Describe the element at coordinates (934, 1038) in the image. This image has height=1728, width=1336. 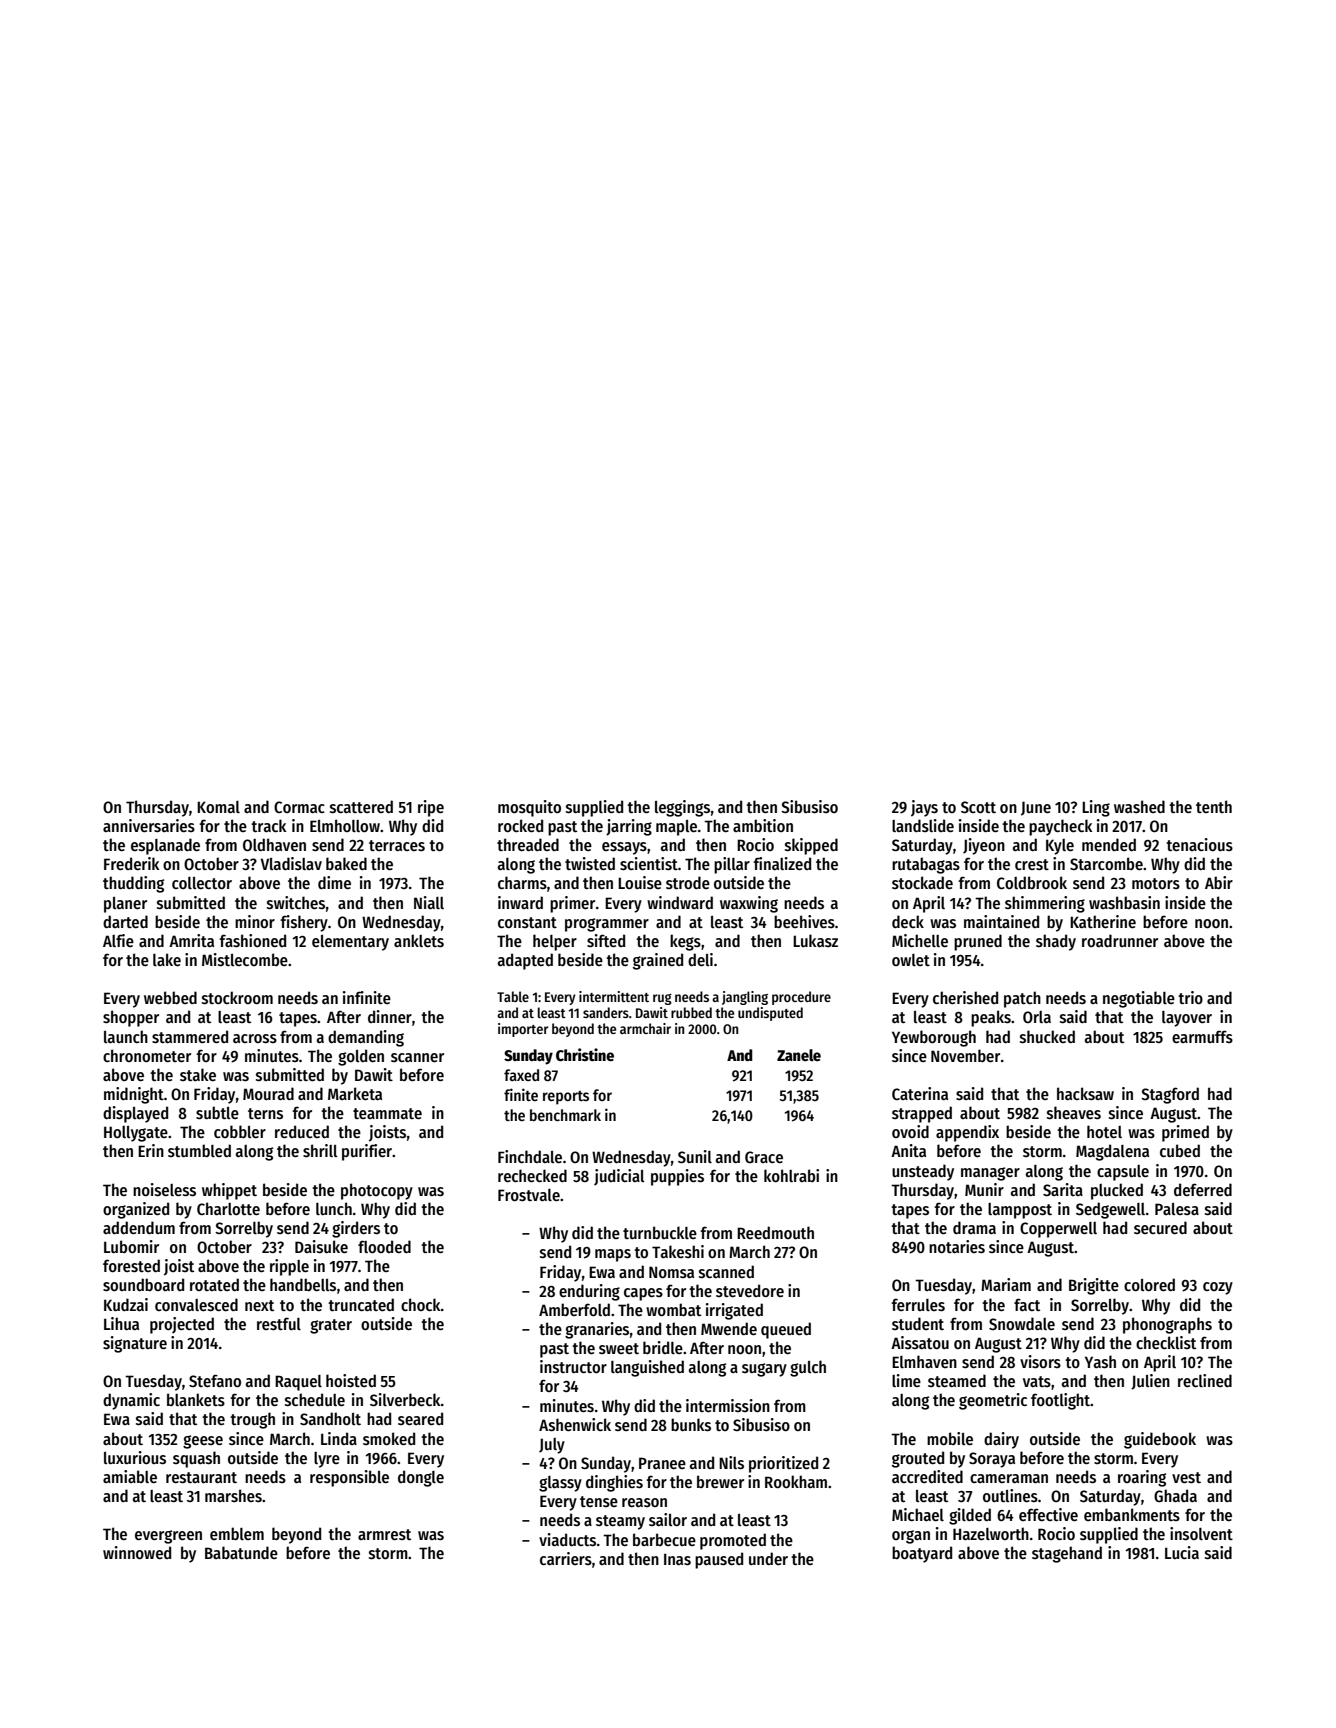
I see `Yewborough` at that location.
